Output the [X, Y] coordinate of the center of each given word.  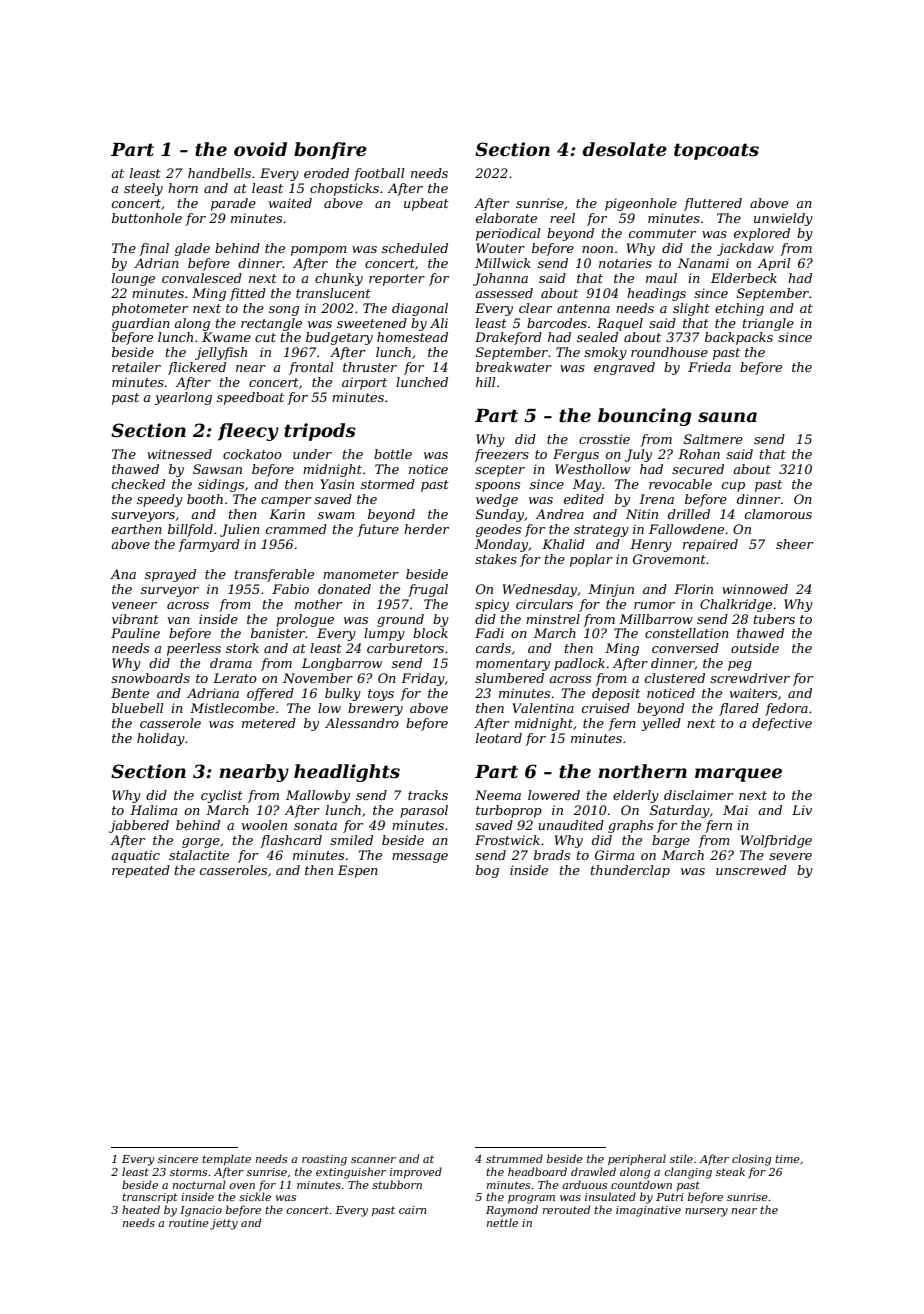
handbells [219, 173]
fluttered [713, 204]
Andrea [560, 514]
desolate [625, 149]
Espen [358, 871]
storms [188, 1172]
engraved [624, 368]
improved [416, 1172]
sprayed [170, 575]
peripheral [637, 1159]
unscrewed [751, 870]
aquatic [135, 856]
